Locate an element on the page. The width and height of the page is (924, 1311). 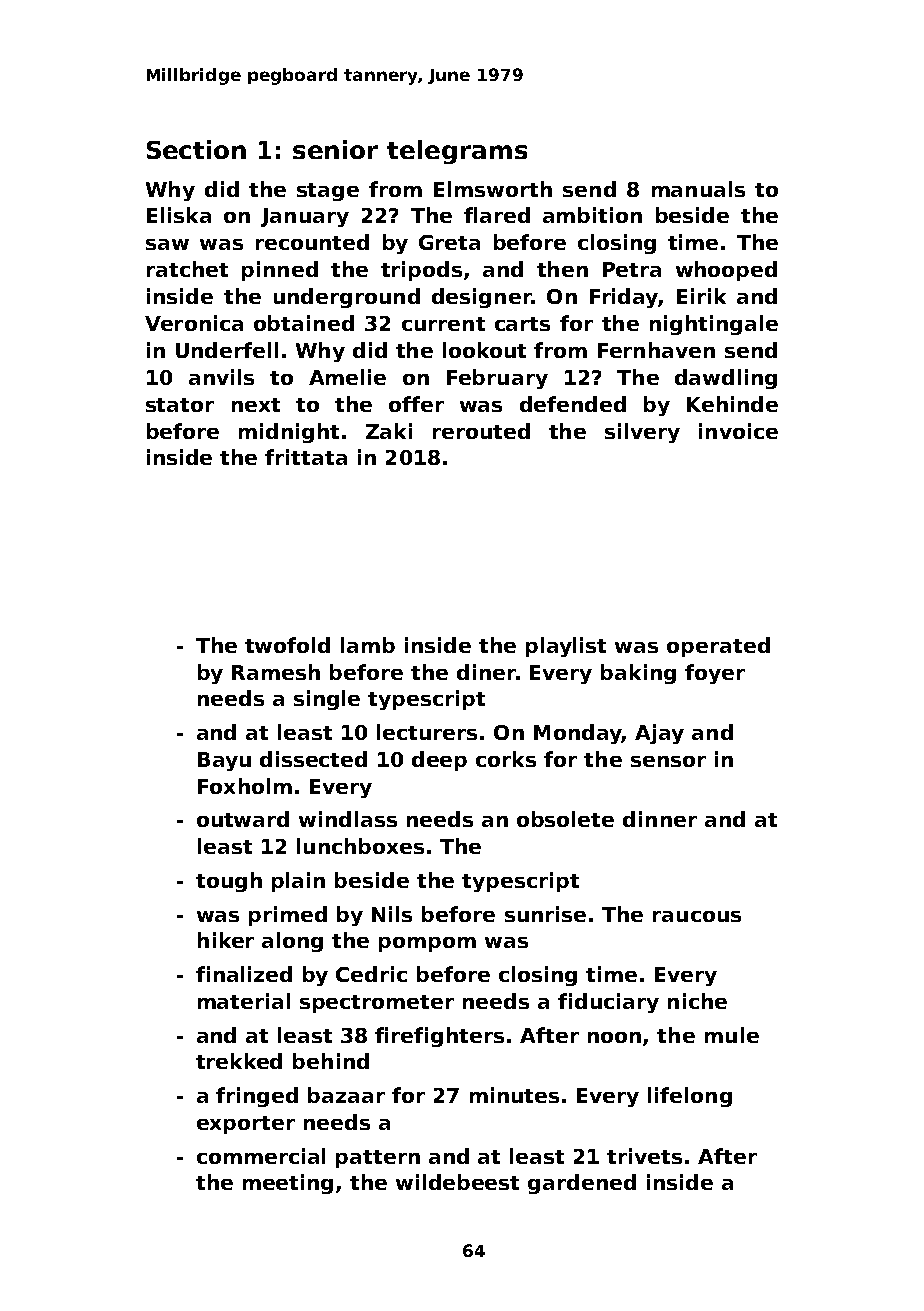
stator is located at coordinates (180, 405).
